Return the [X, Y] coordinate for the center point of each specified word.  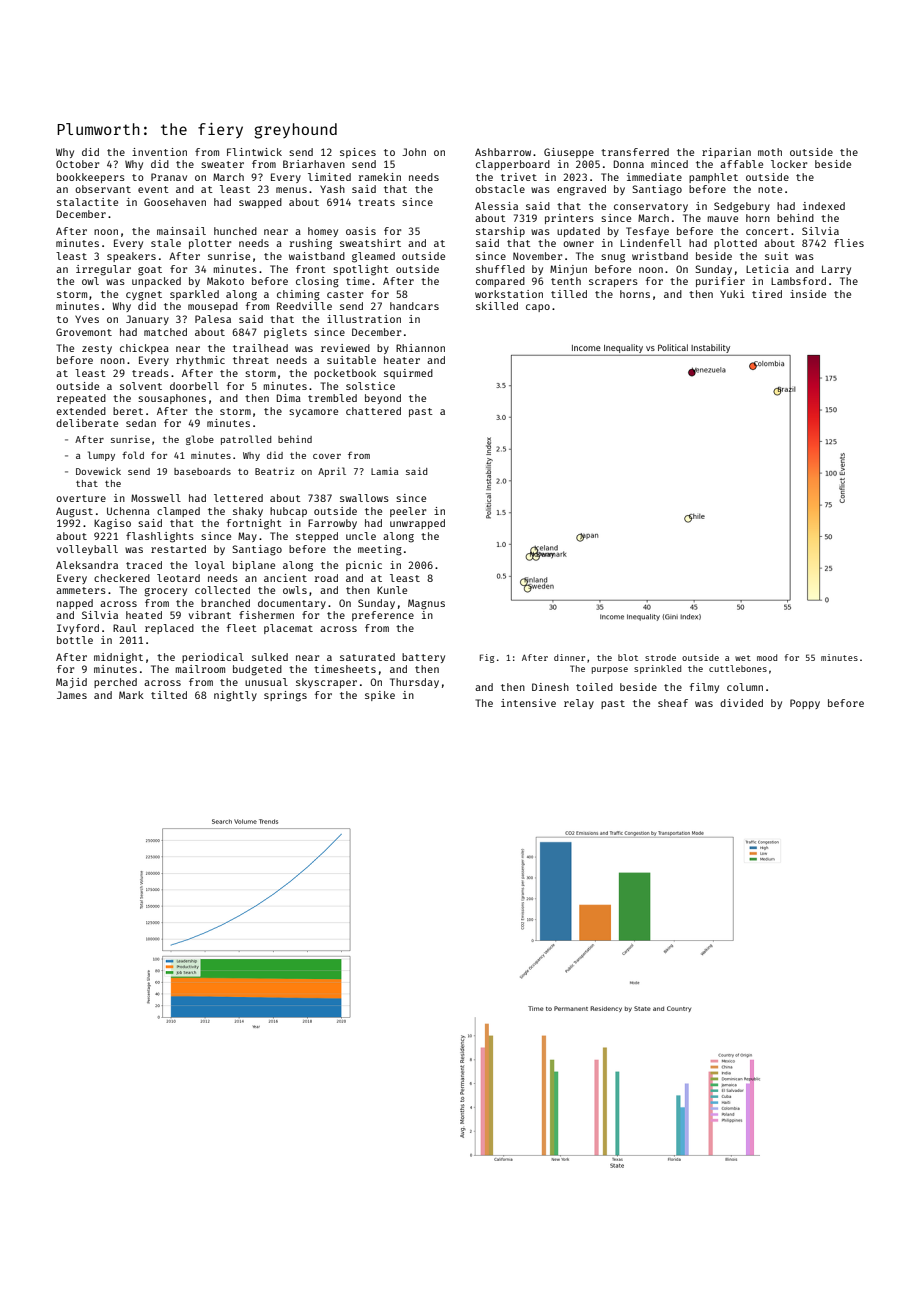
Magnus [426, 604]
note [770, 189]
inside [808, 294]
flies [849, 243]
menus [291, 190]
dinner [569, 657]
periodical [213, 658]
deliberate [87, 423]
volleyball [87, 550]
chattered [373, 411]
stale [166, 243]
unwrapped [417, 524]
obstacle [500, 189]
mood [767, 657]
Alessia [496, 206]
